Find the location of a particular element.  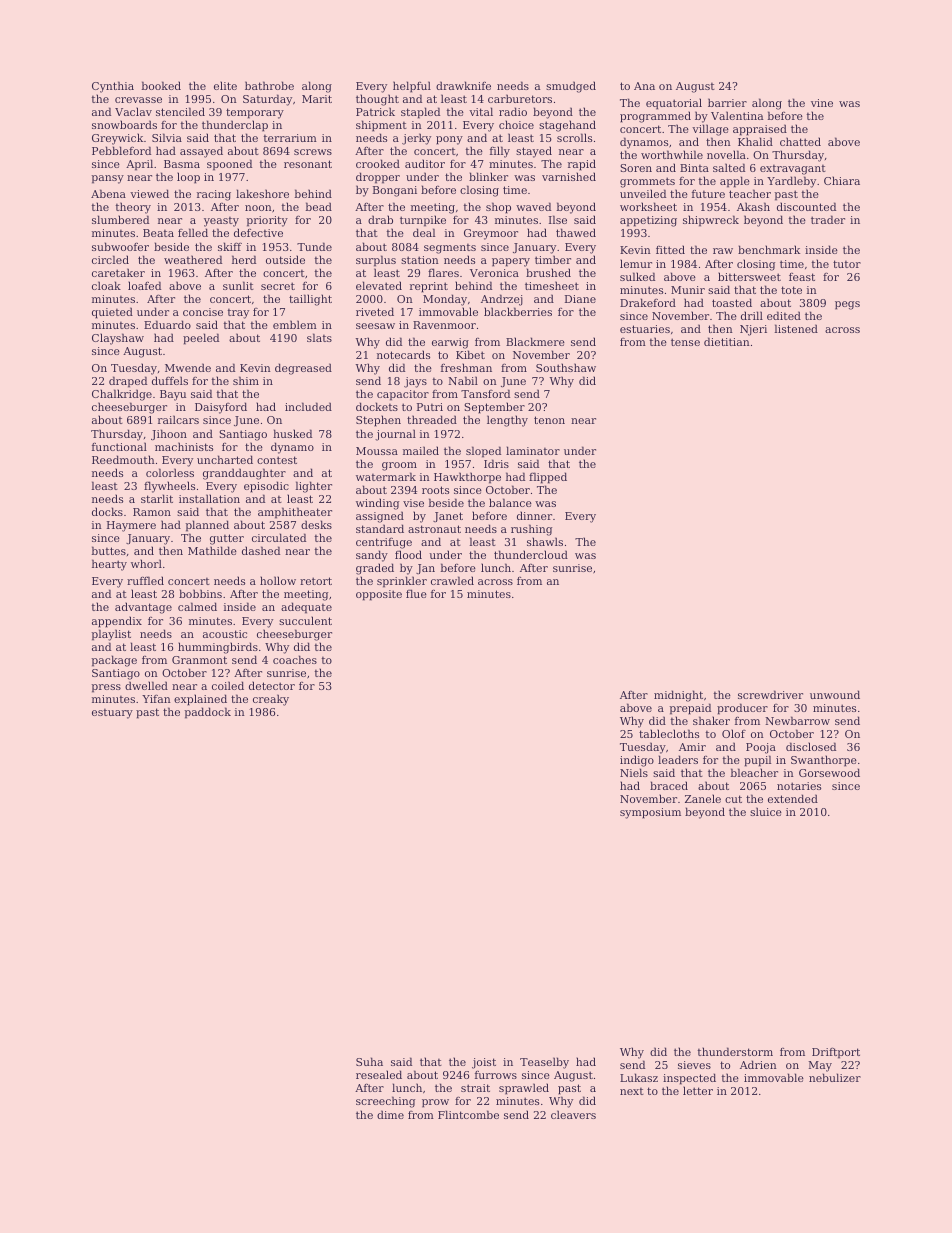

Suha is located at coordinates (369, 1061).
